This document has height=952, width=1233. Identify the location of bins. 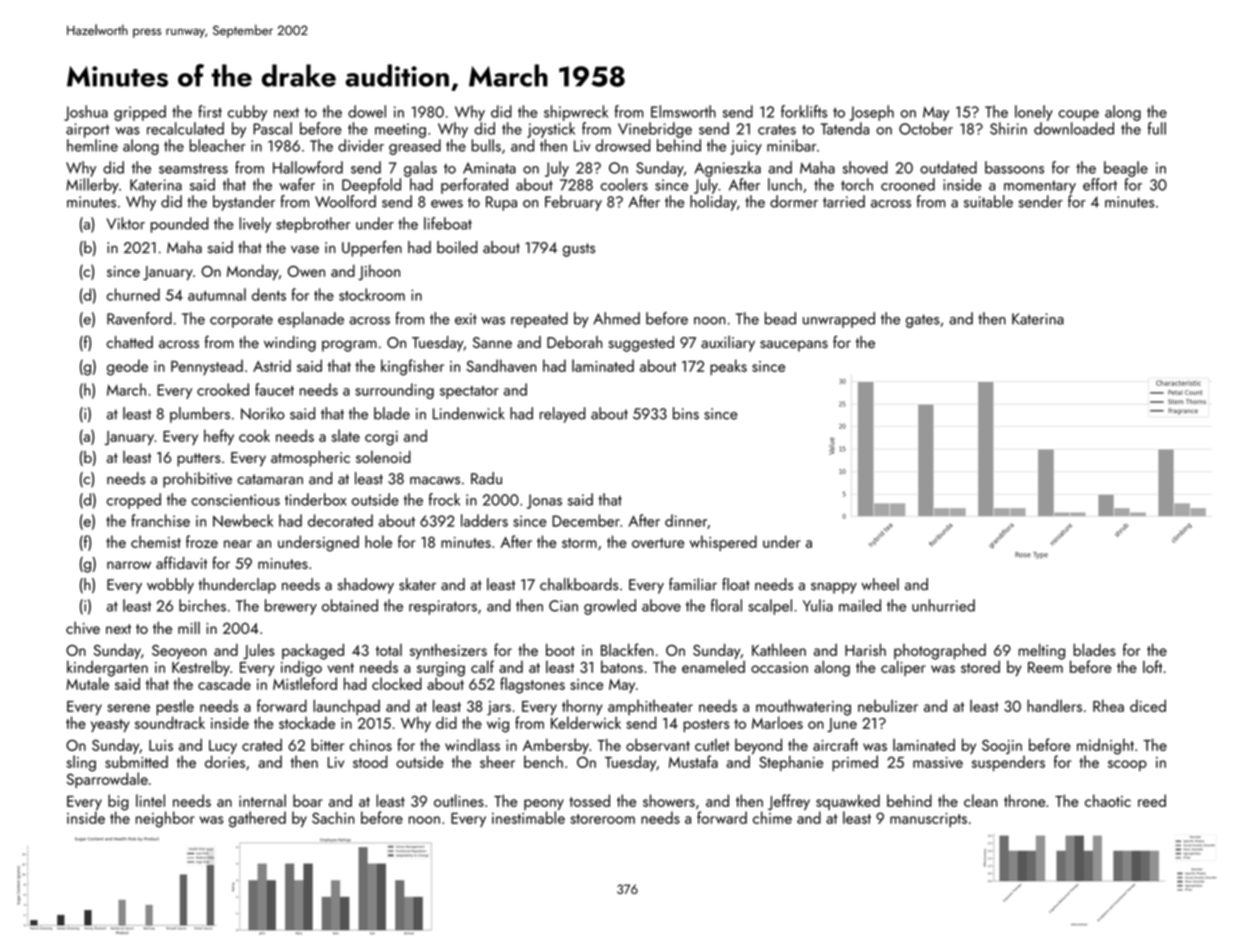
(686, 413).
